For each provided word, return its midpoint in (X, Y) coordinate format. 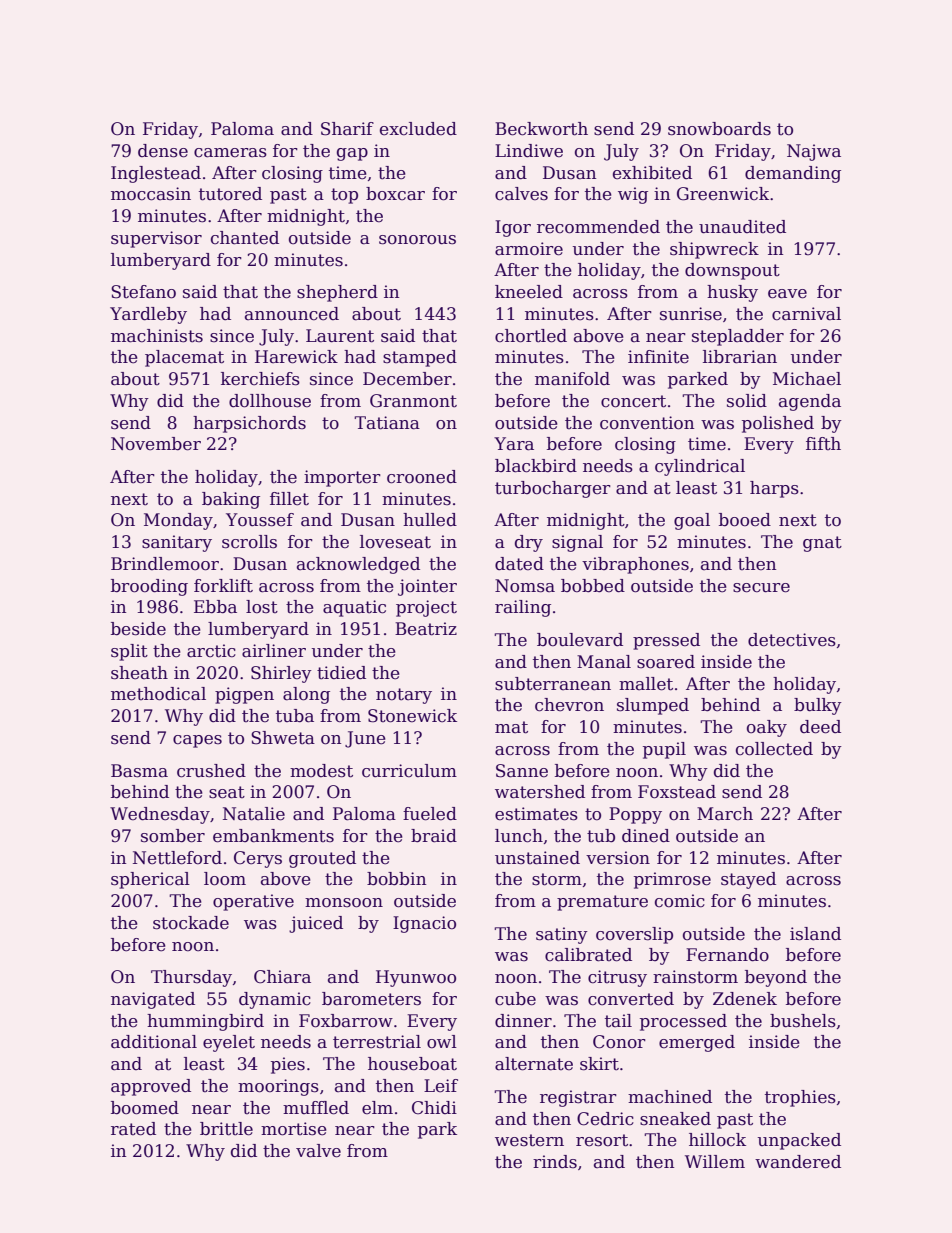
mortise (294, 1129)
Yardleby (148, 315)
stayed (748, 880)
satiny (562, 935)
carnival (806, 314)
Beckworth (541, 129)
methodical (158, 694)
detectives (792, 640)
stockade (191, 923)
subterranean (553, 684)
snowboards (719, 129)
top (344, 196)
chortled (531, 336)
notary (404, 696)
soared (666, 662)
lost (262, 607)
